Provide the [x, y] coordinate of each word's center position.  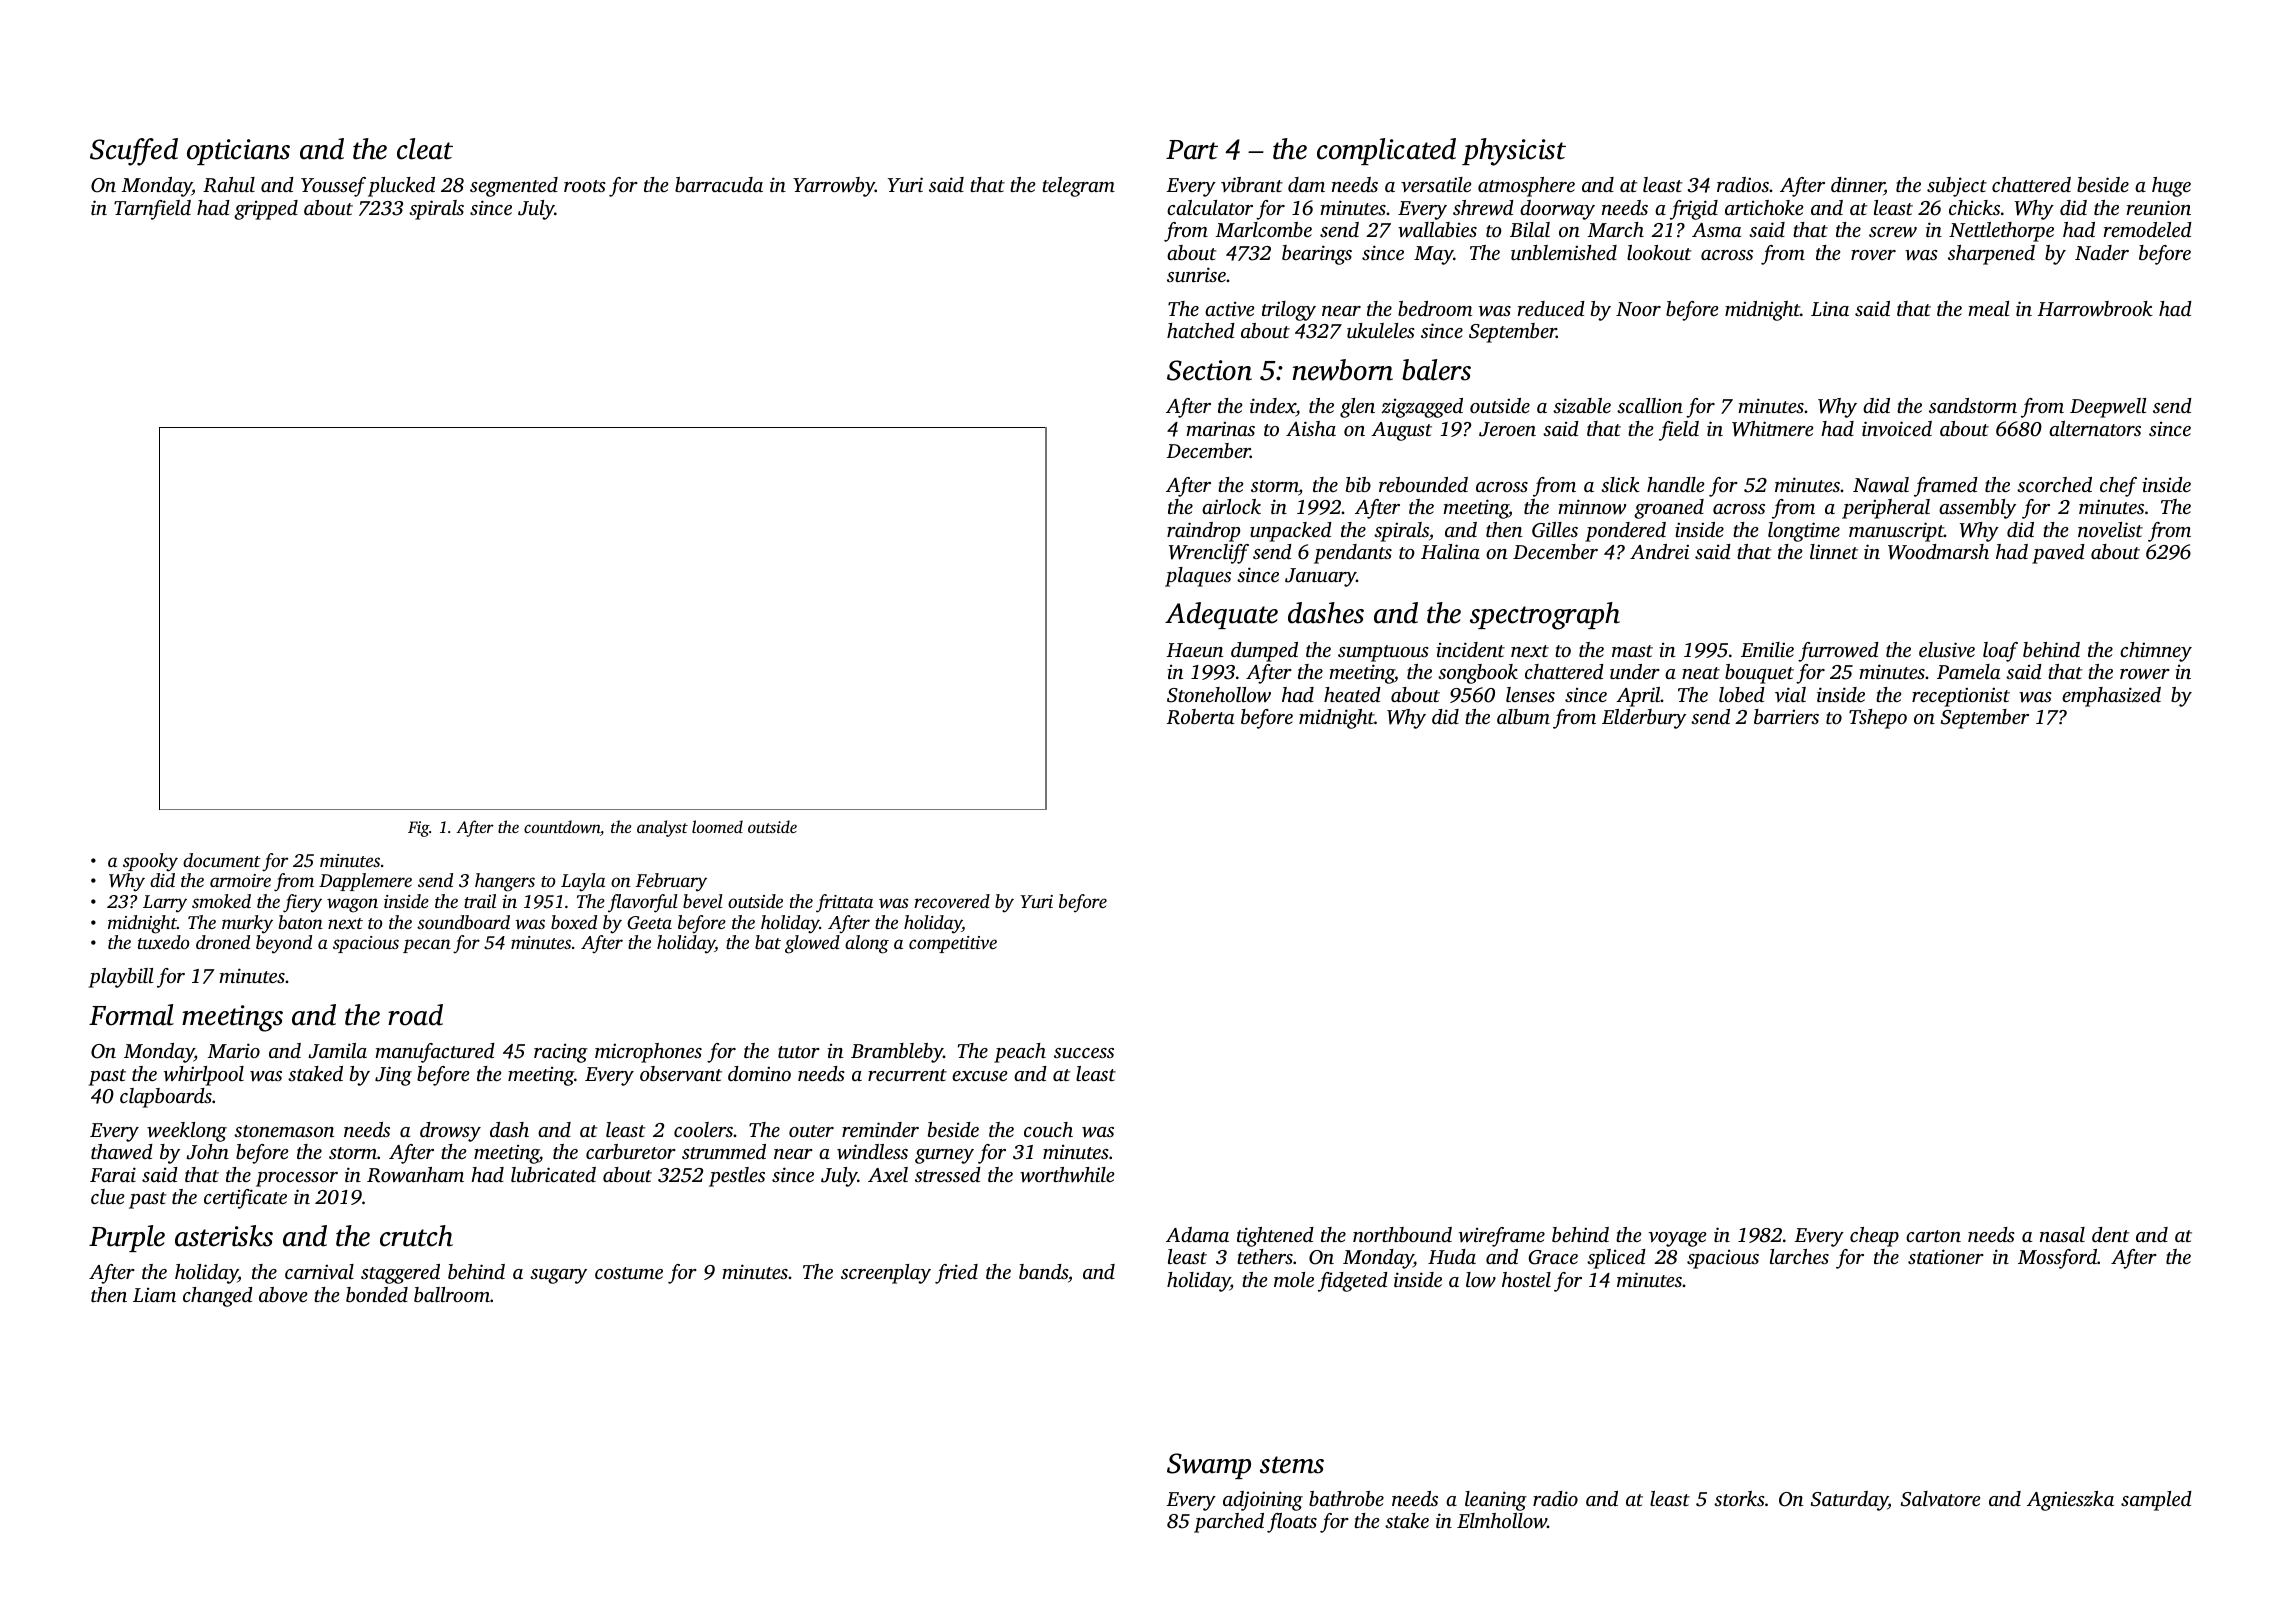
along [867, 944]
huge [2171, 187]
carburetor [631, 1151]
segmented [514, 187]
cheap [1874, 1237]
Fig [418, 829]
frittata [844, 903]
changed [218, 1297]
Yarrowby [834, 187]
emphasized [2111, 697]
